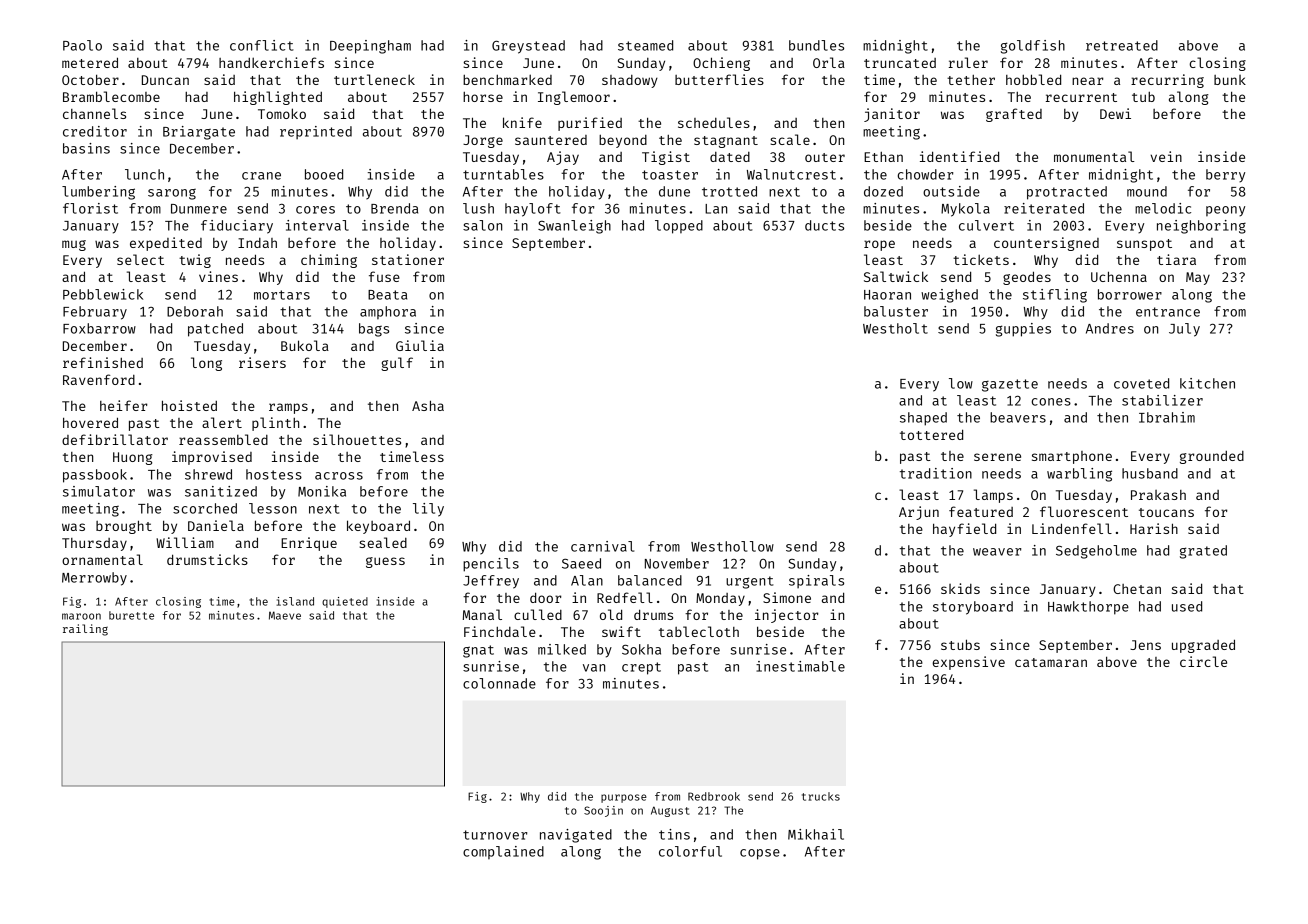  Describe the element at coordinates (499, 683) in the screenshot. I see `colonnade` at that location.
